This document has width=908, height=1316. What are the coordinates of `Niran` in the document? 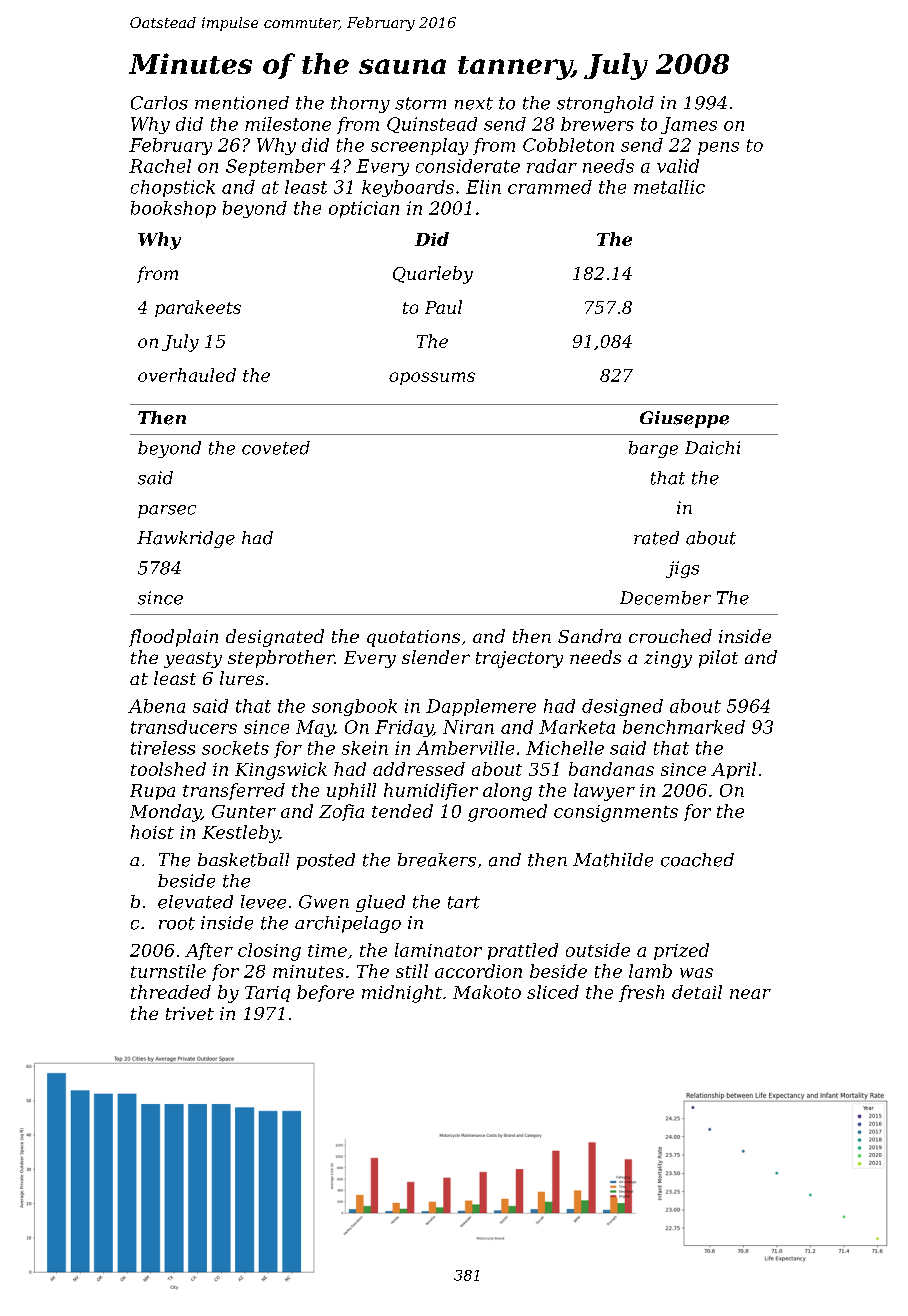 It's located at (468, 727).
